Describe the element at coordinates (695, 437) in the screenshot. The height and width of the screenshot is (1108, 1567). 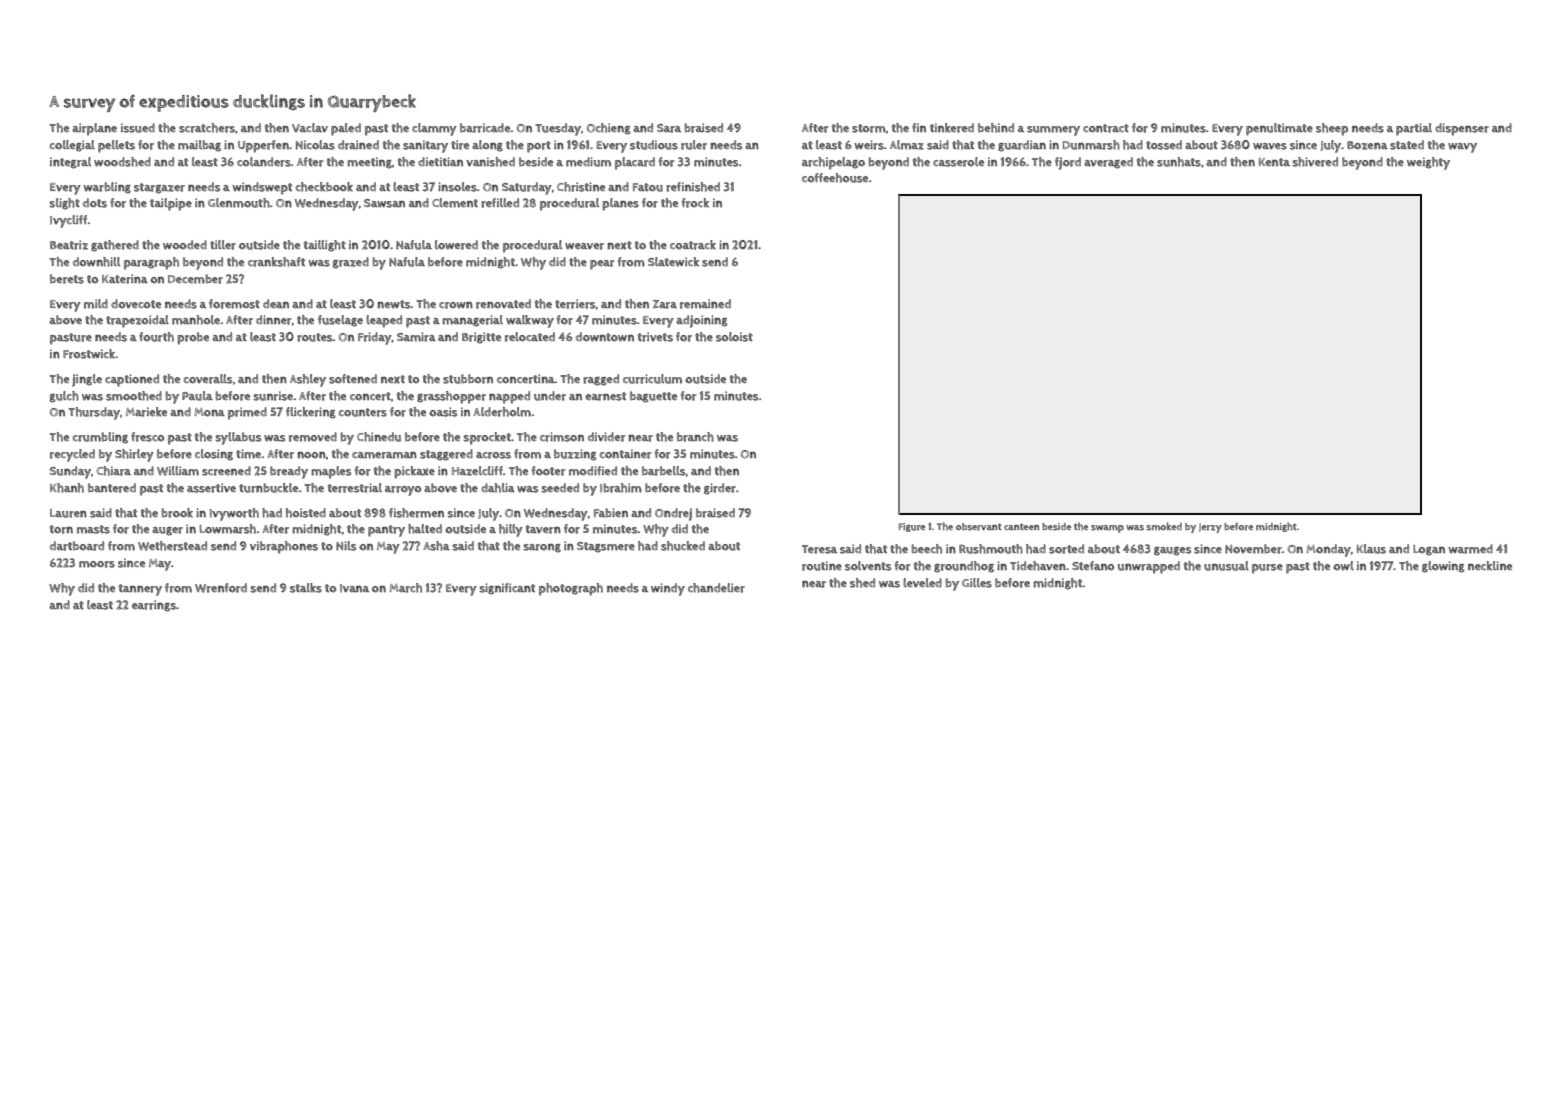
I see `branch` at that location.
